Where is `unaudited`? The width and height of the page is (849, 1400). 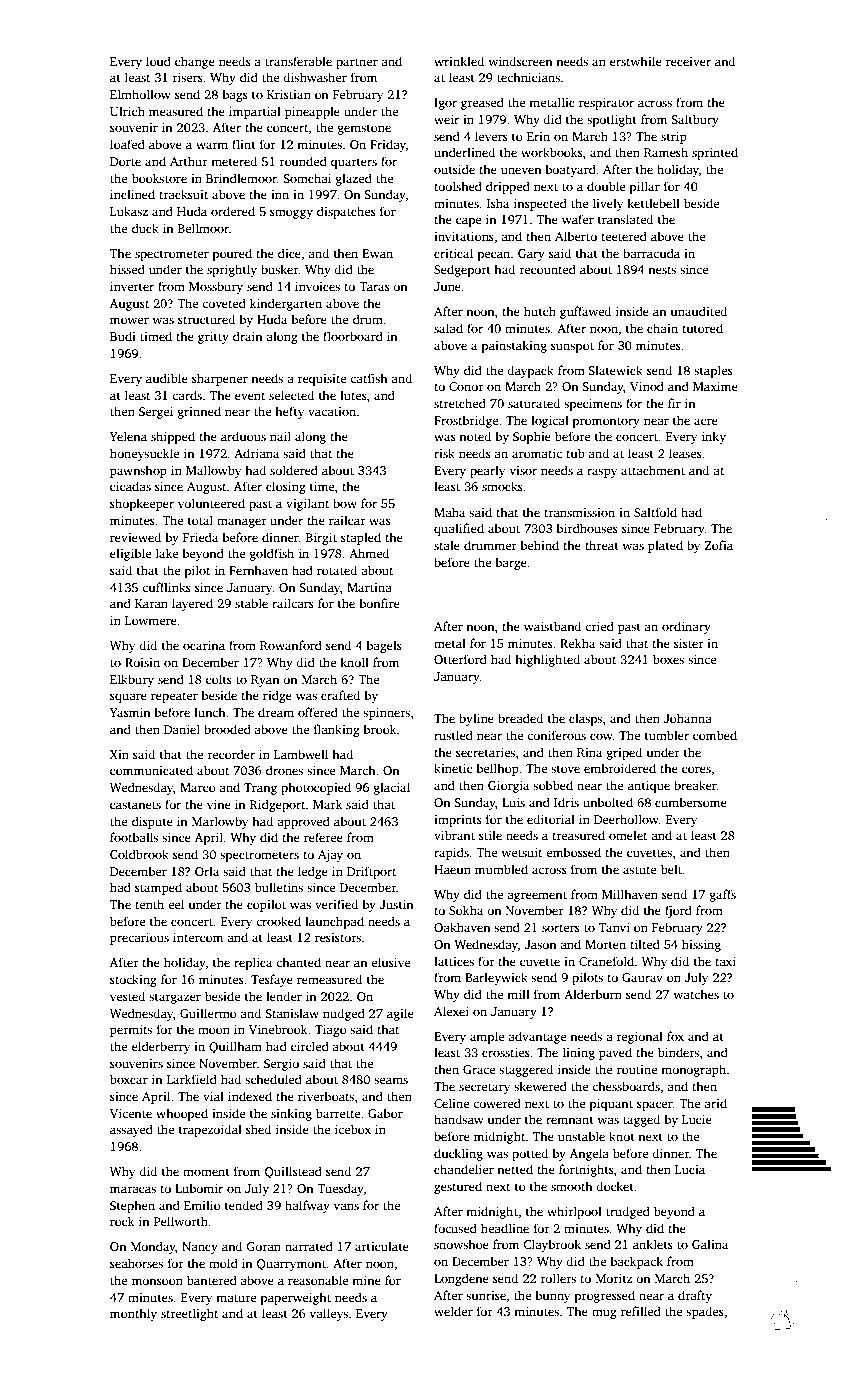
unaudited is located at coordinates (698, 311).
